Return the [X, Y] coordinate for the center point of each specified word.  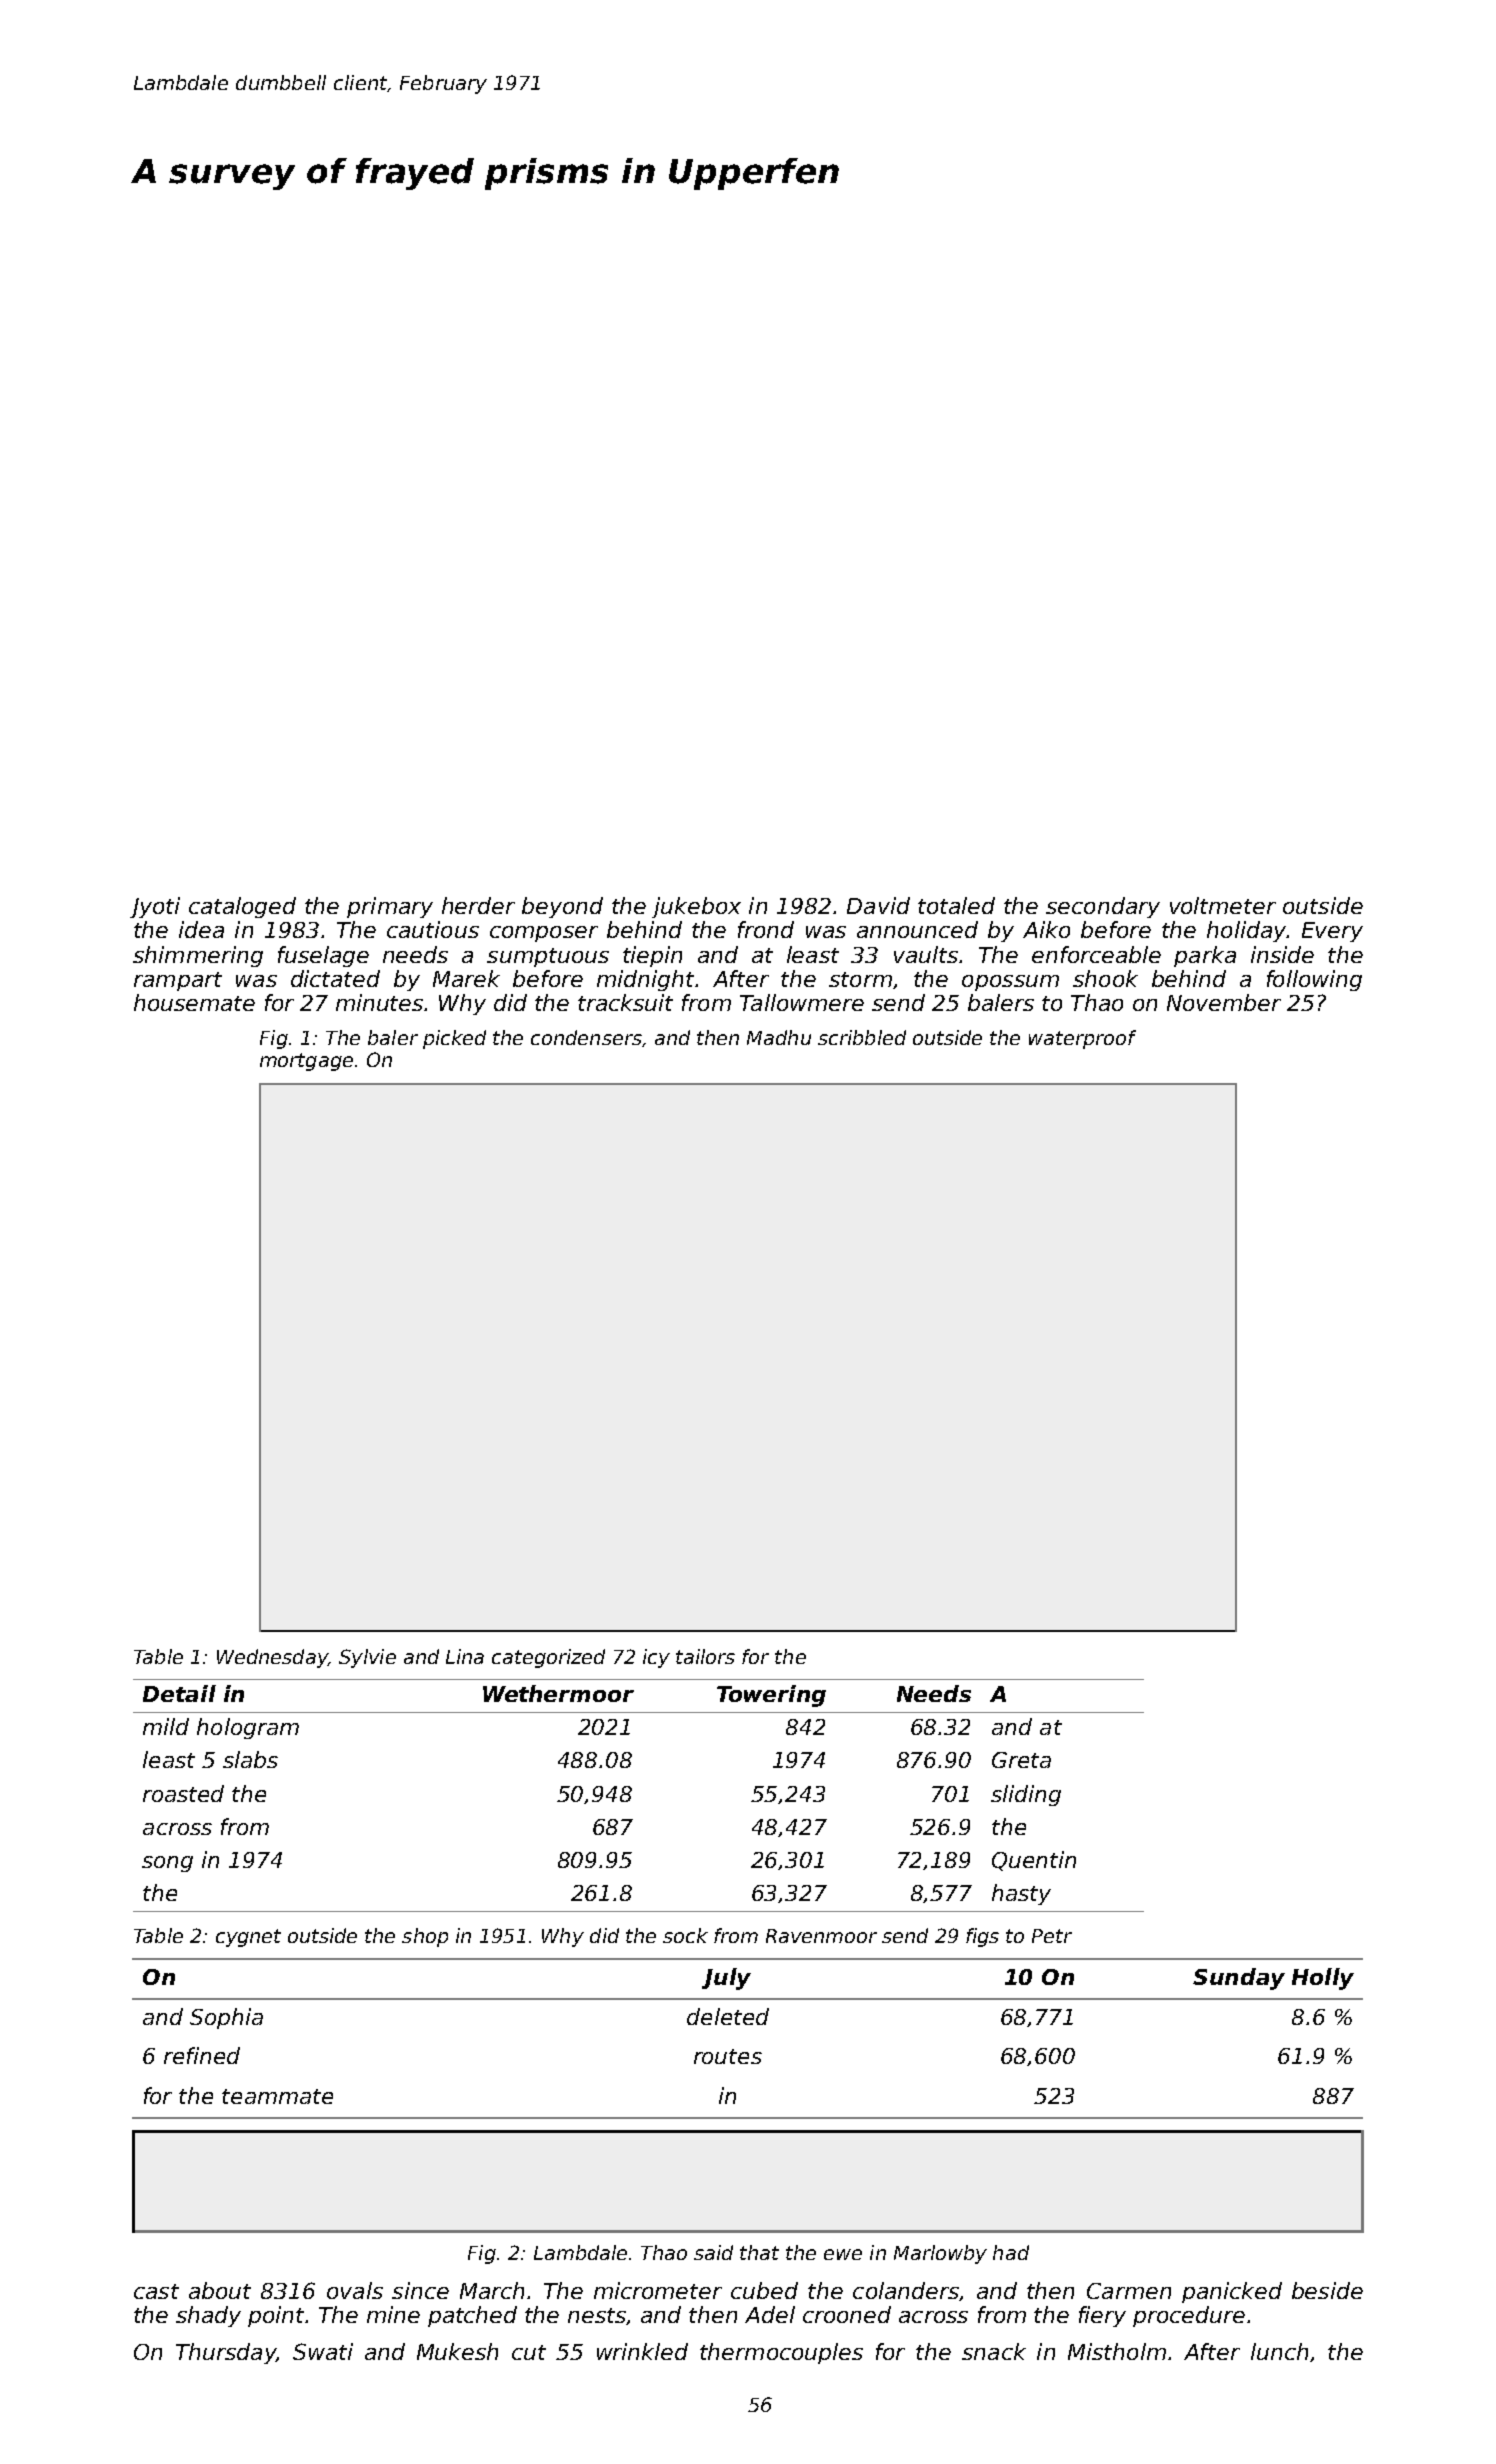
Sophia [226, 2018]
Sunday [1239, 1979]
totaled [956, 905]
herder [478, 905]
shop [425, 1937]
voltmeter [1223, 905]
